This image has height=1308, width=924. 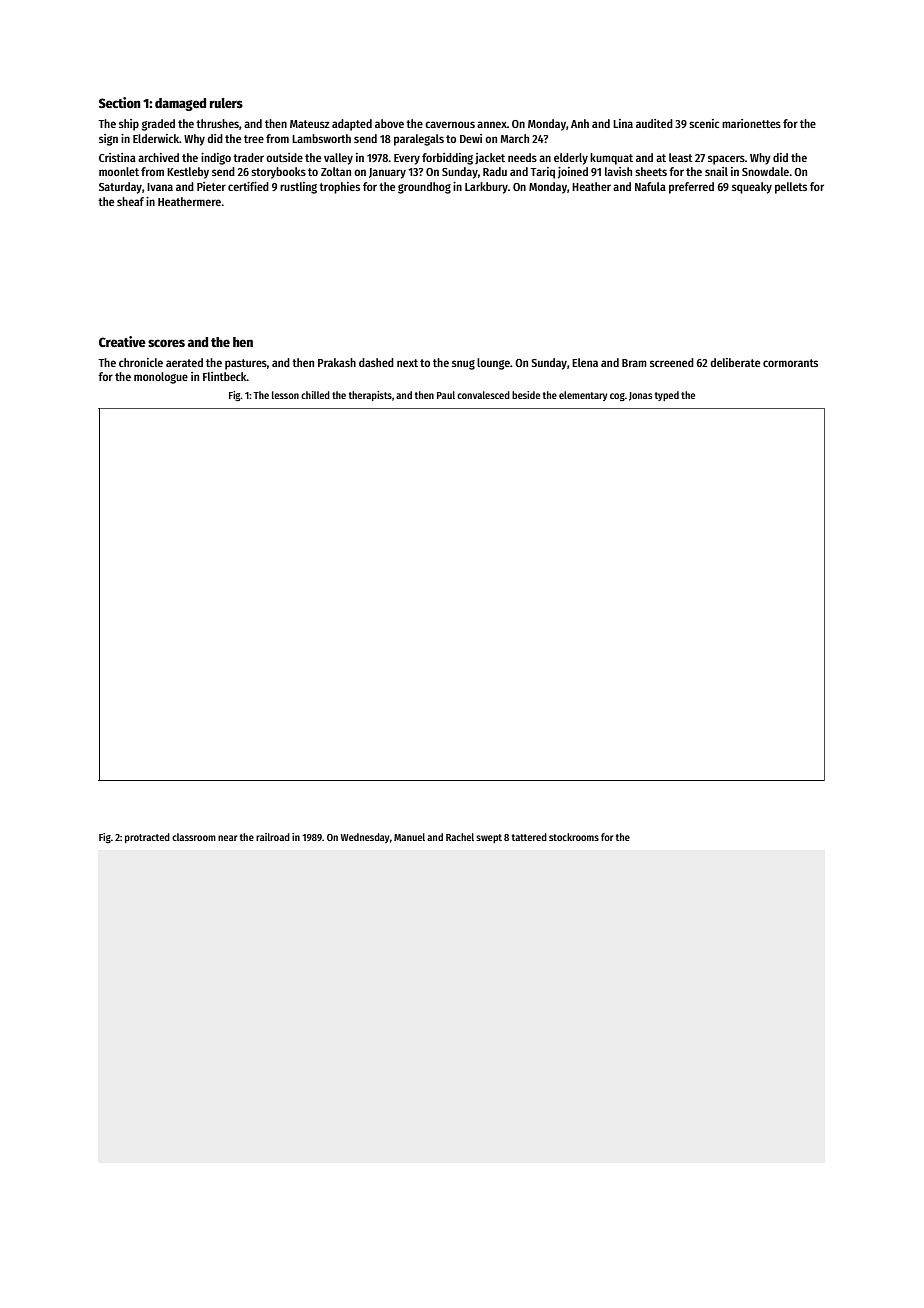 I want to click on marionettes, so click(x=751, y=123).
